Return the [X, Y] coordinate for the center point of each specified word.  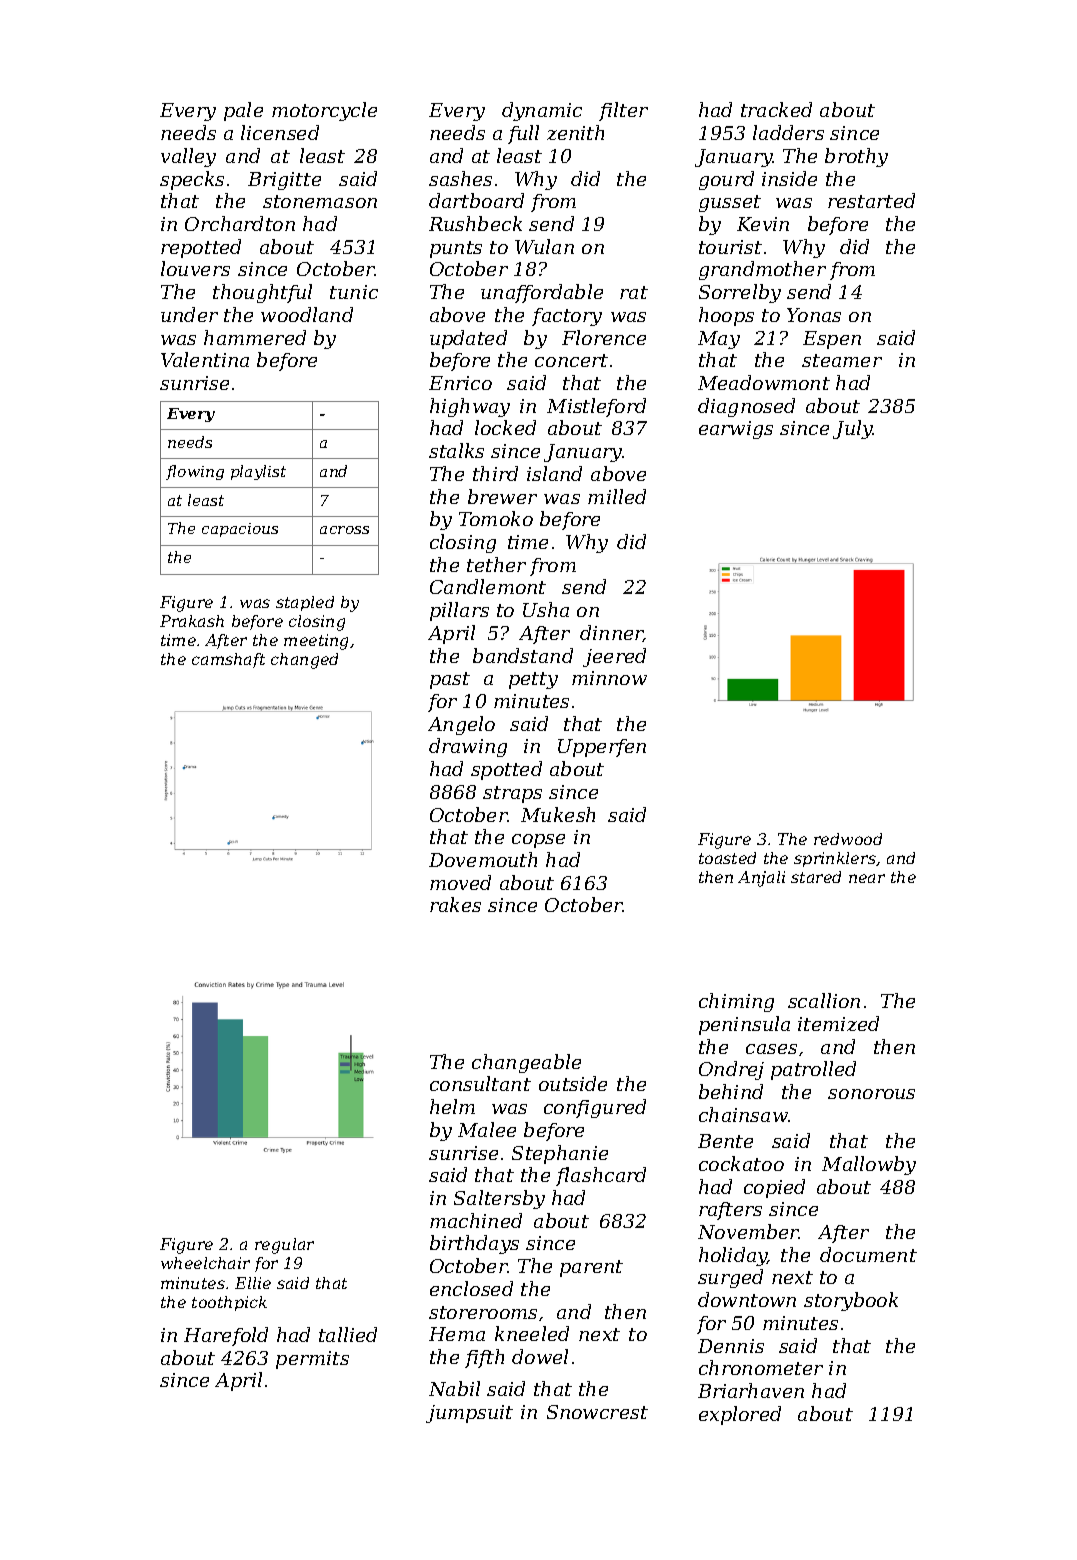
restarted [871, 200]
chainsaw [743, 1114]
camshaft [228, 660]
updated [468, 339]
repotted [201, 248]
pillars [459, 611]
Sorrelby [740, 293]
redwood [848, 839]
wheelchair [205, 1263]
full [523, 134]
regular [284, 1246]
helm [452, 1106]
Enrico [460, 383]
